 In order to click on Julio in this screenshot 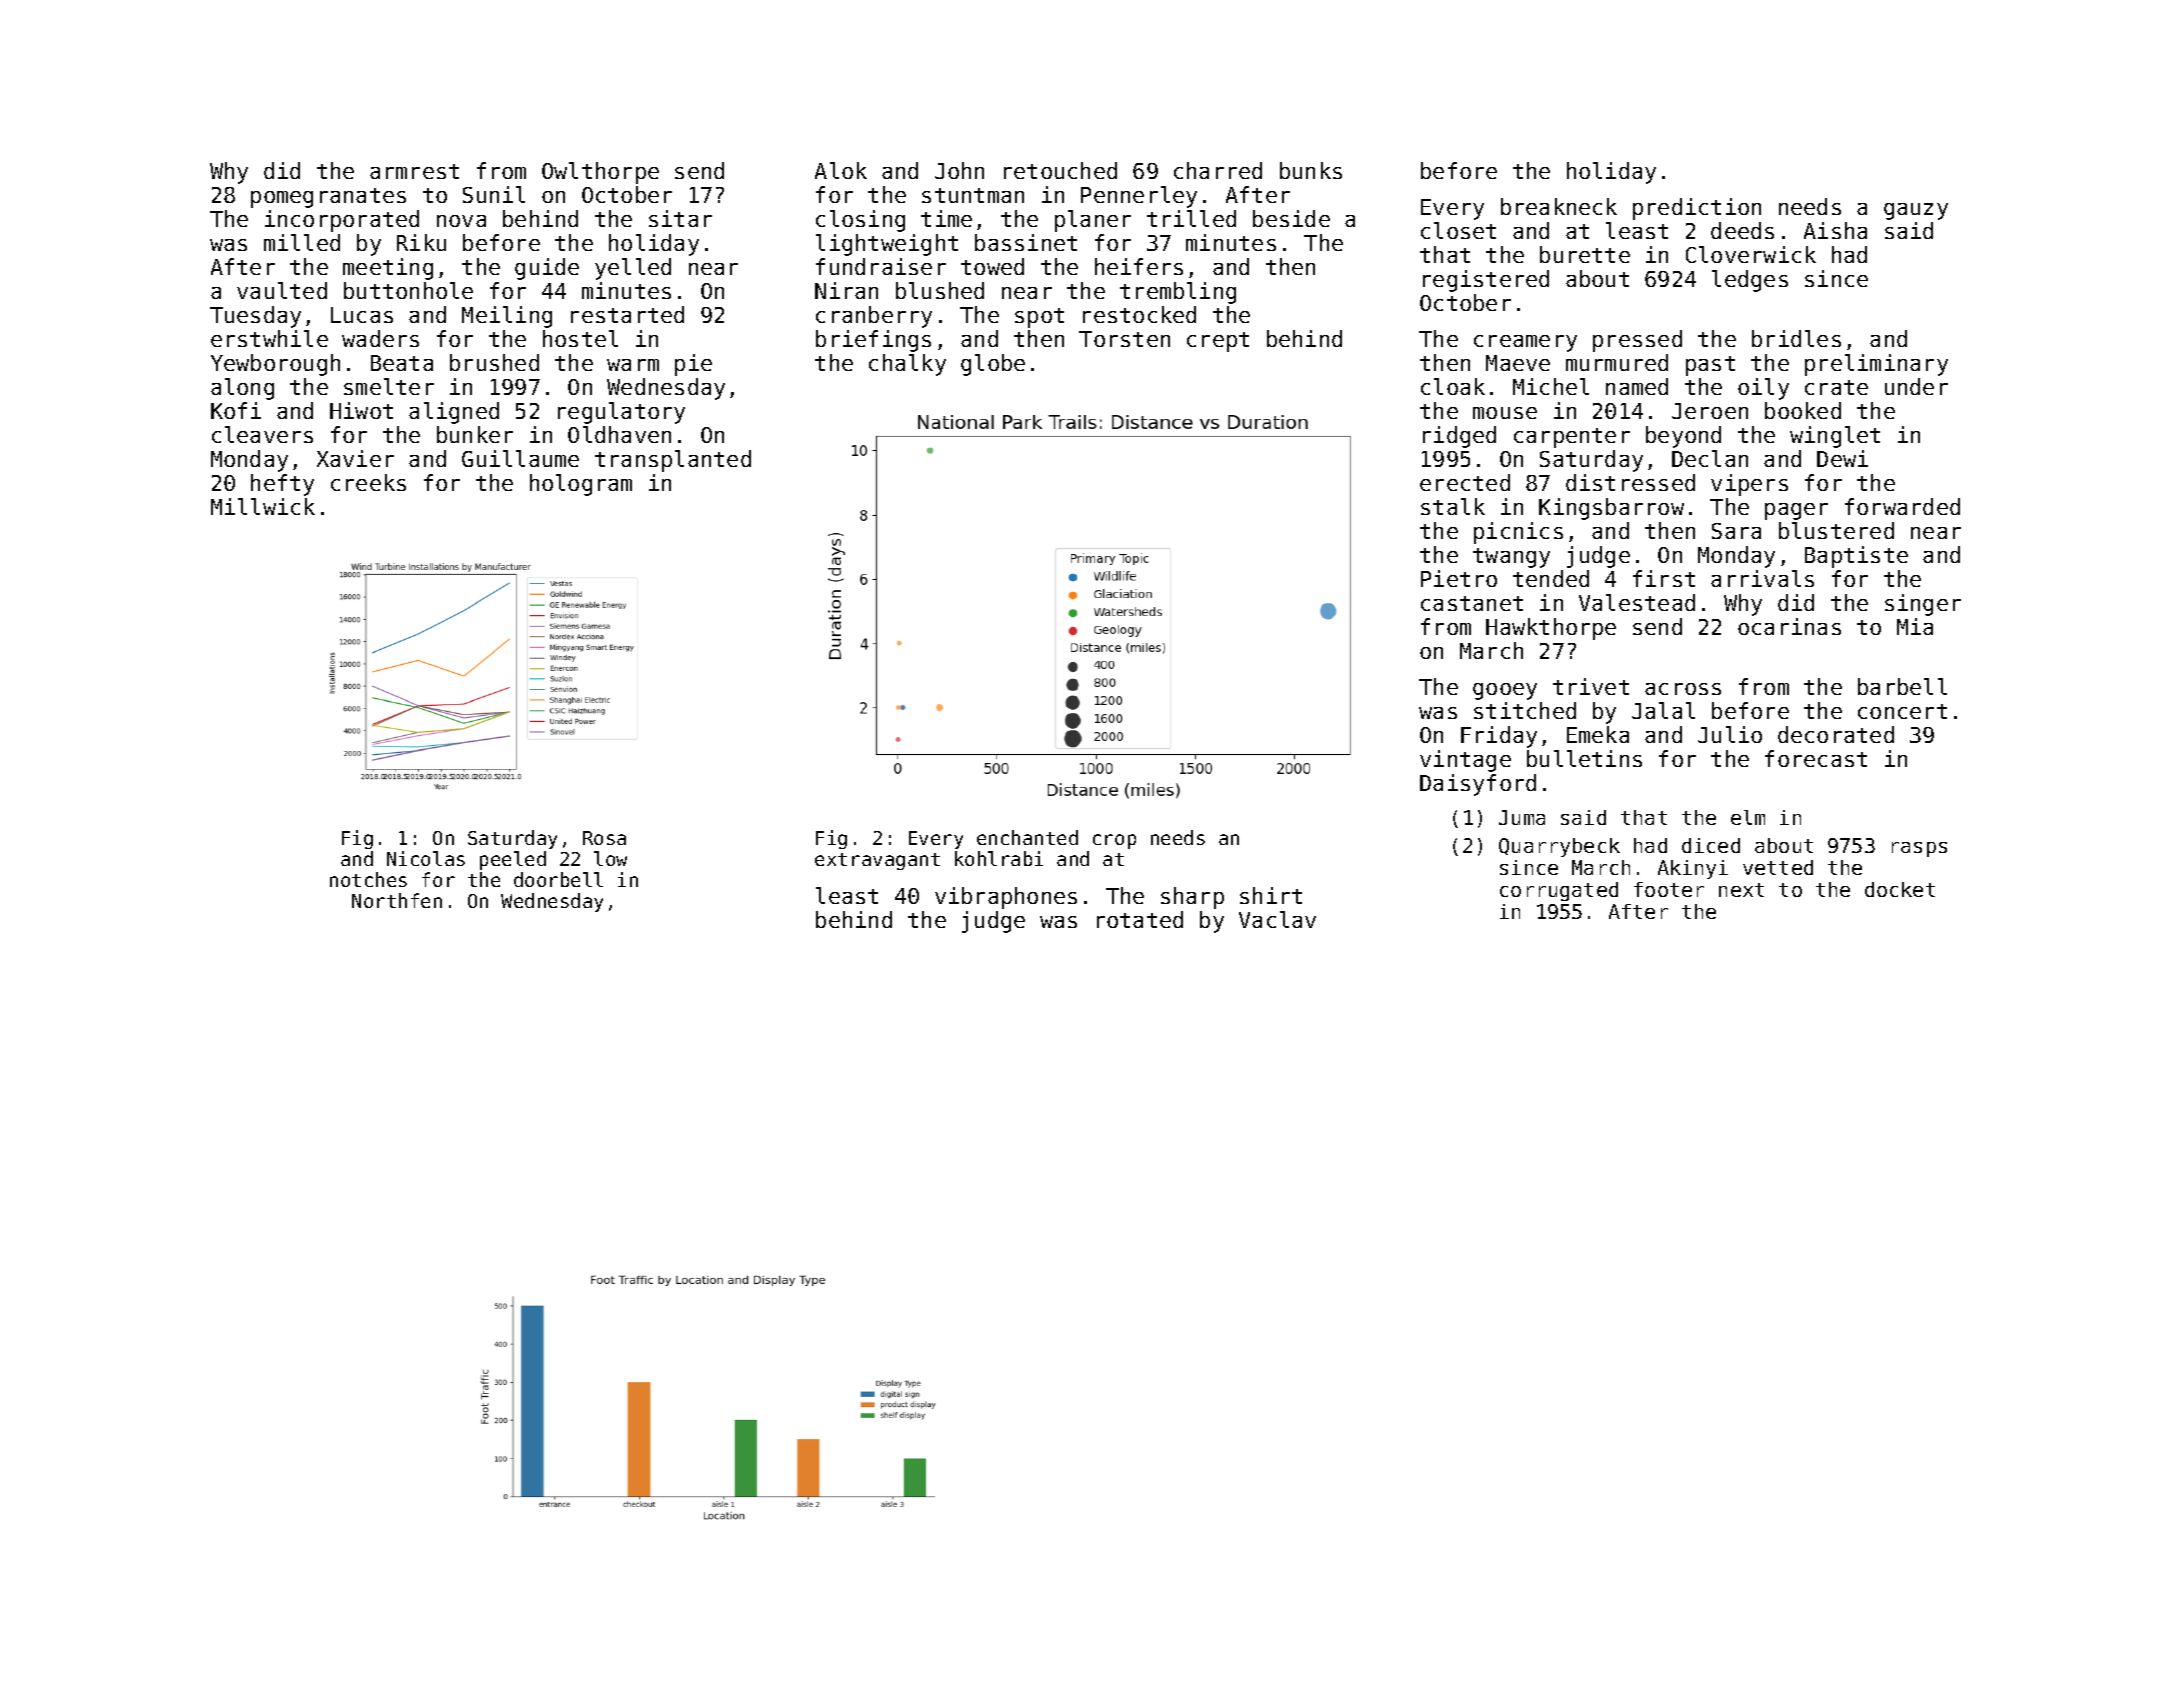, I will do `click(1730, 734)`.
